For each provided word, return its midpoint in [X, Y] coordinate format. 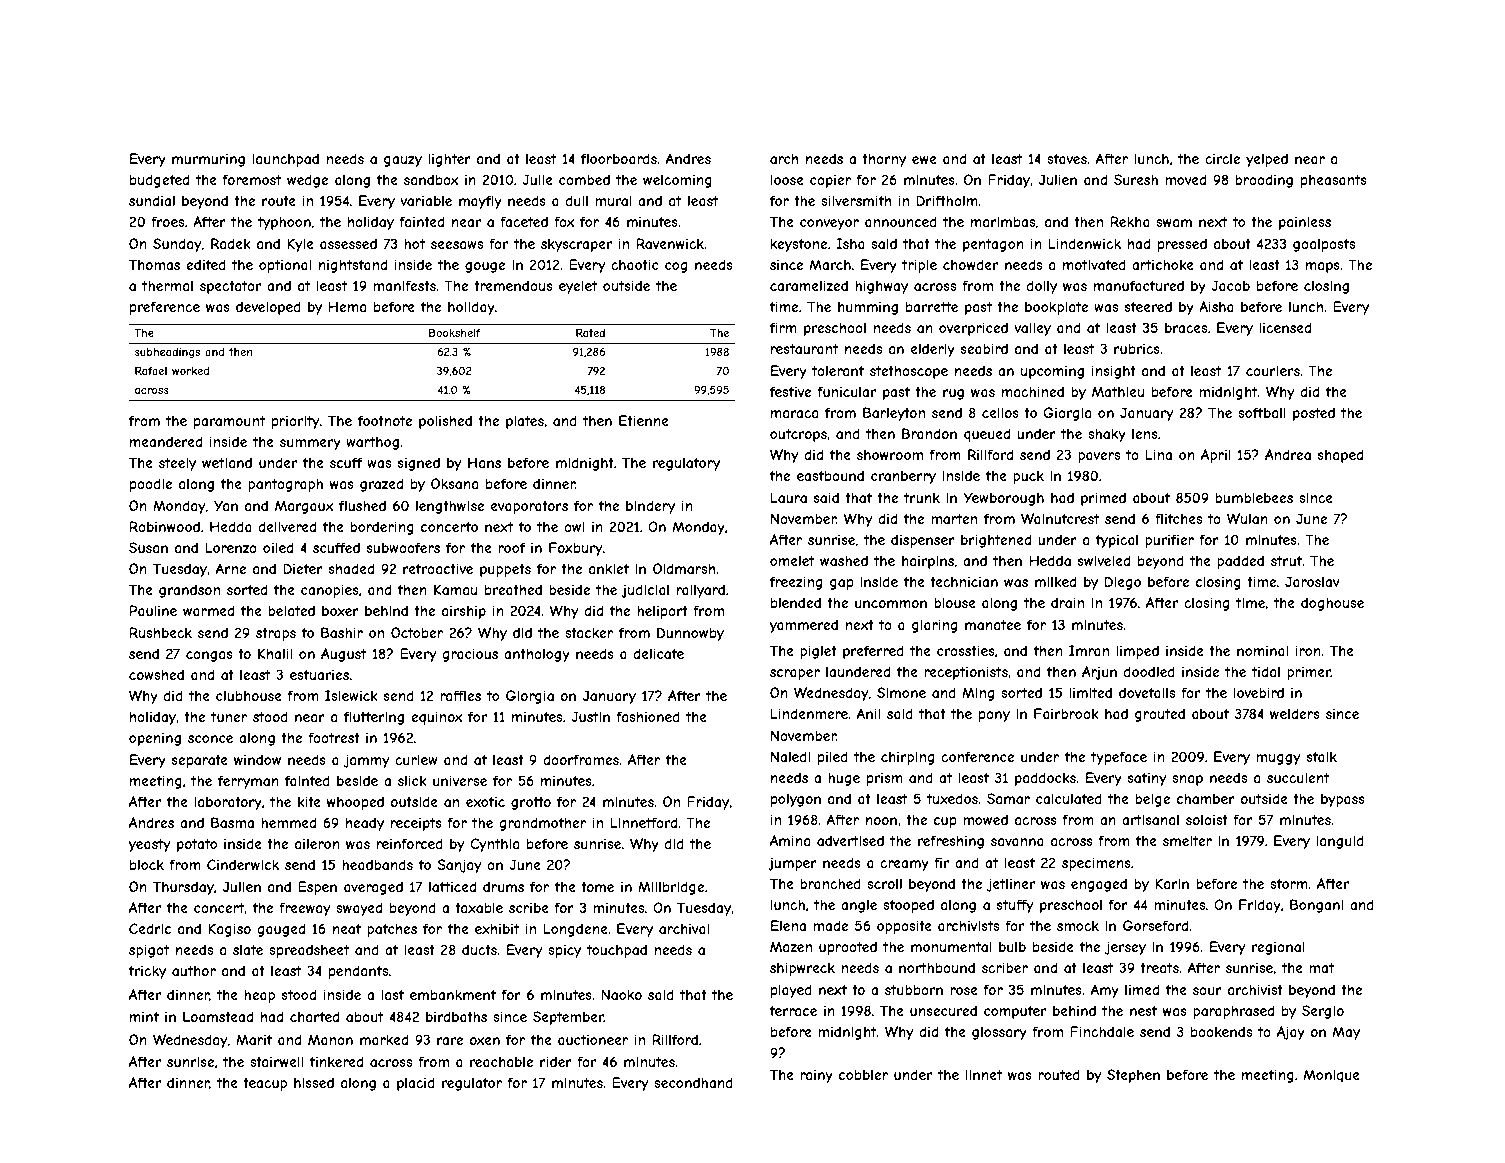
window [257, 759]
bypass [1343, 800]
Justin [590, 716]
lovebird [1259, 692]
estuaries [319, 674]
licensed [1285, 327]
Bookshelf [454, 332]
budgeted [159, 181]
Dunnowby [690, 634]
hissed [314, 1082]
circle [1222, 158]
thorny [884, 160]
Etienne [644, 420]
